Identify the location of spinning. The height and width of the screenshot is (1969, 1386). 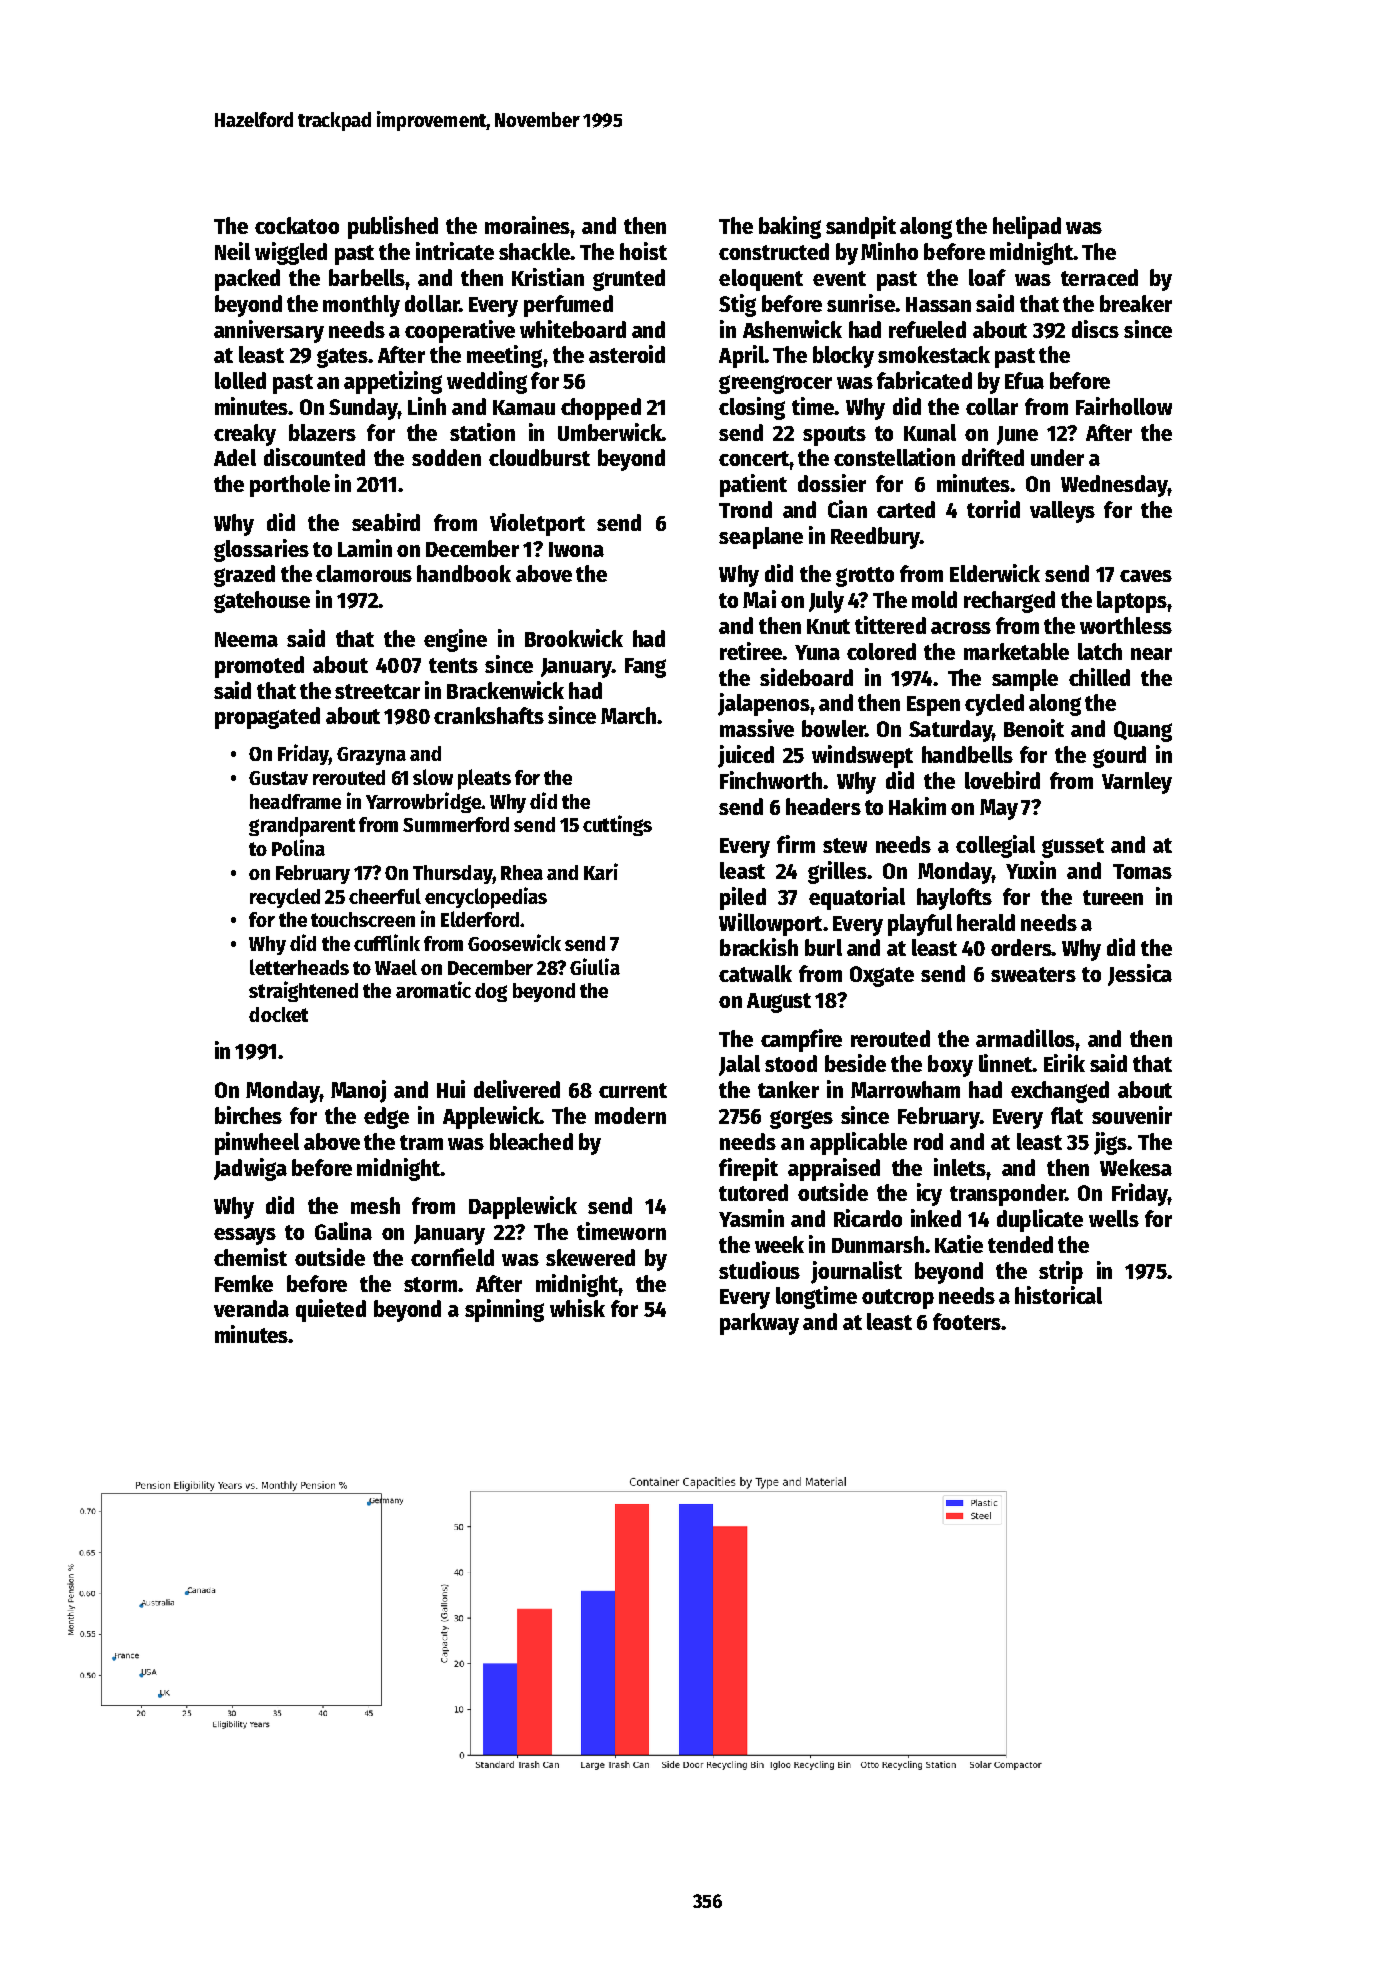
(504, 1310).
